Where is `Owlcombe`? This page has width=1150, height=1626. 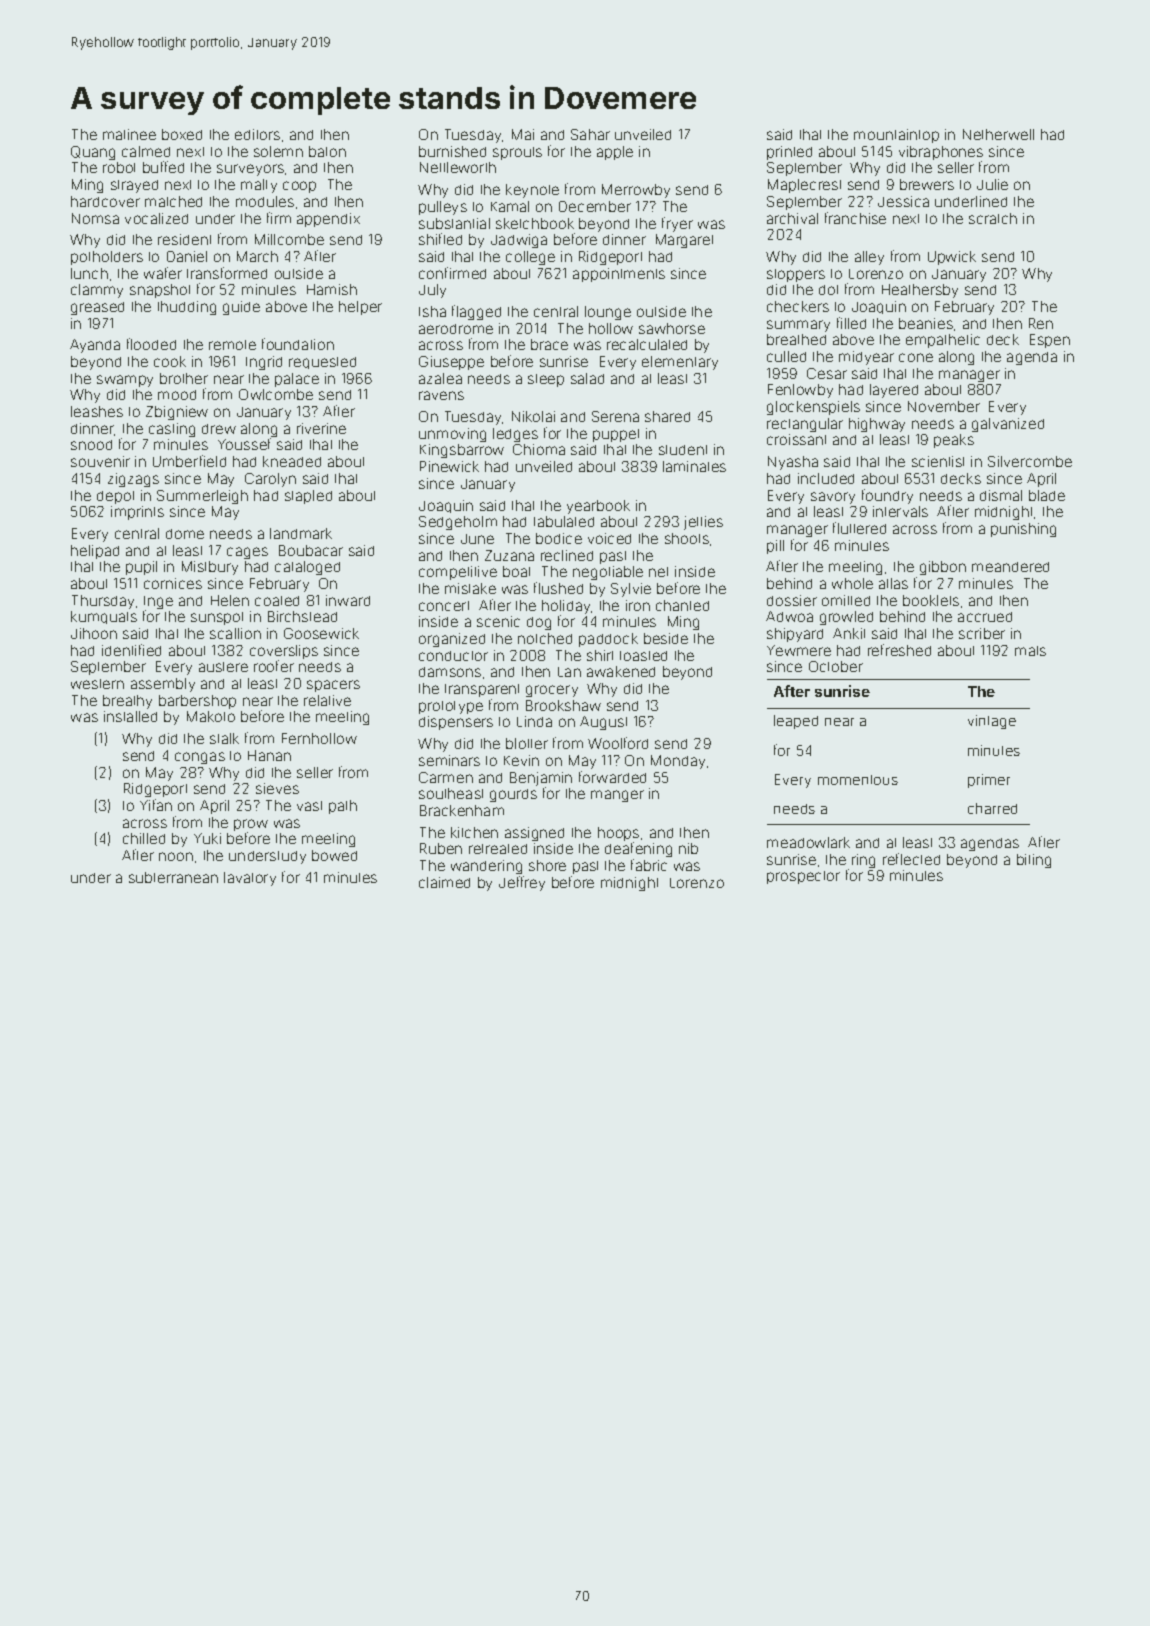 Owlcombe is located at coordinates (276, 394).
